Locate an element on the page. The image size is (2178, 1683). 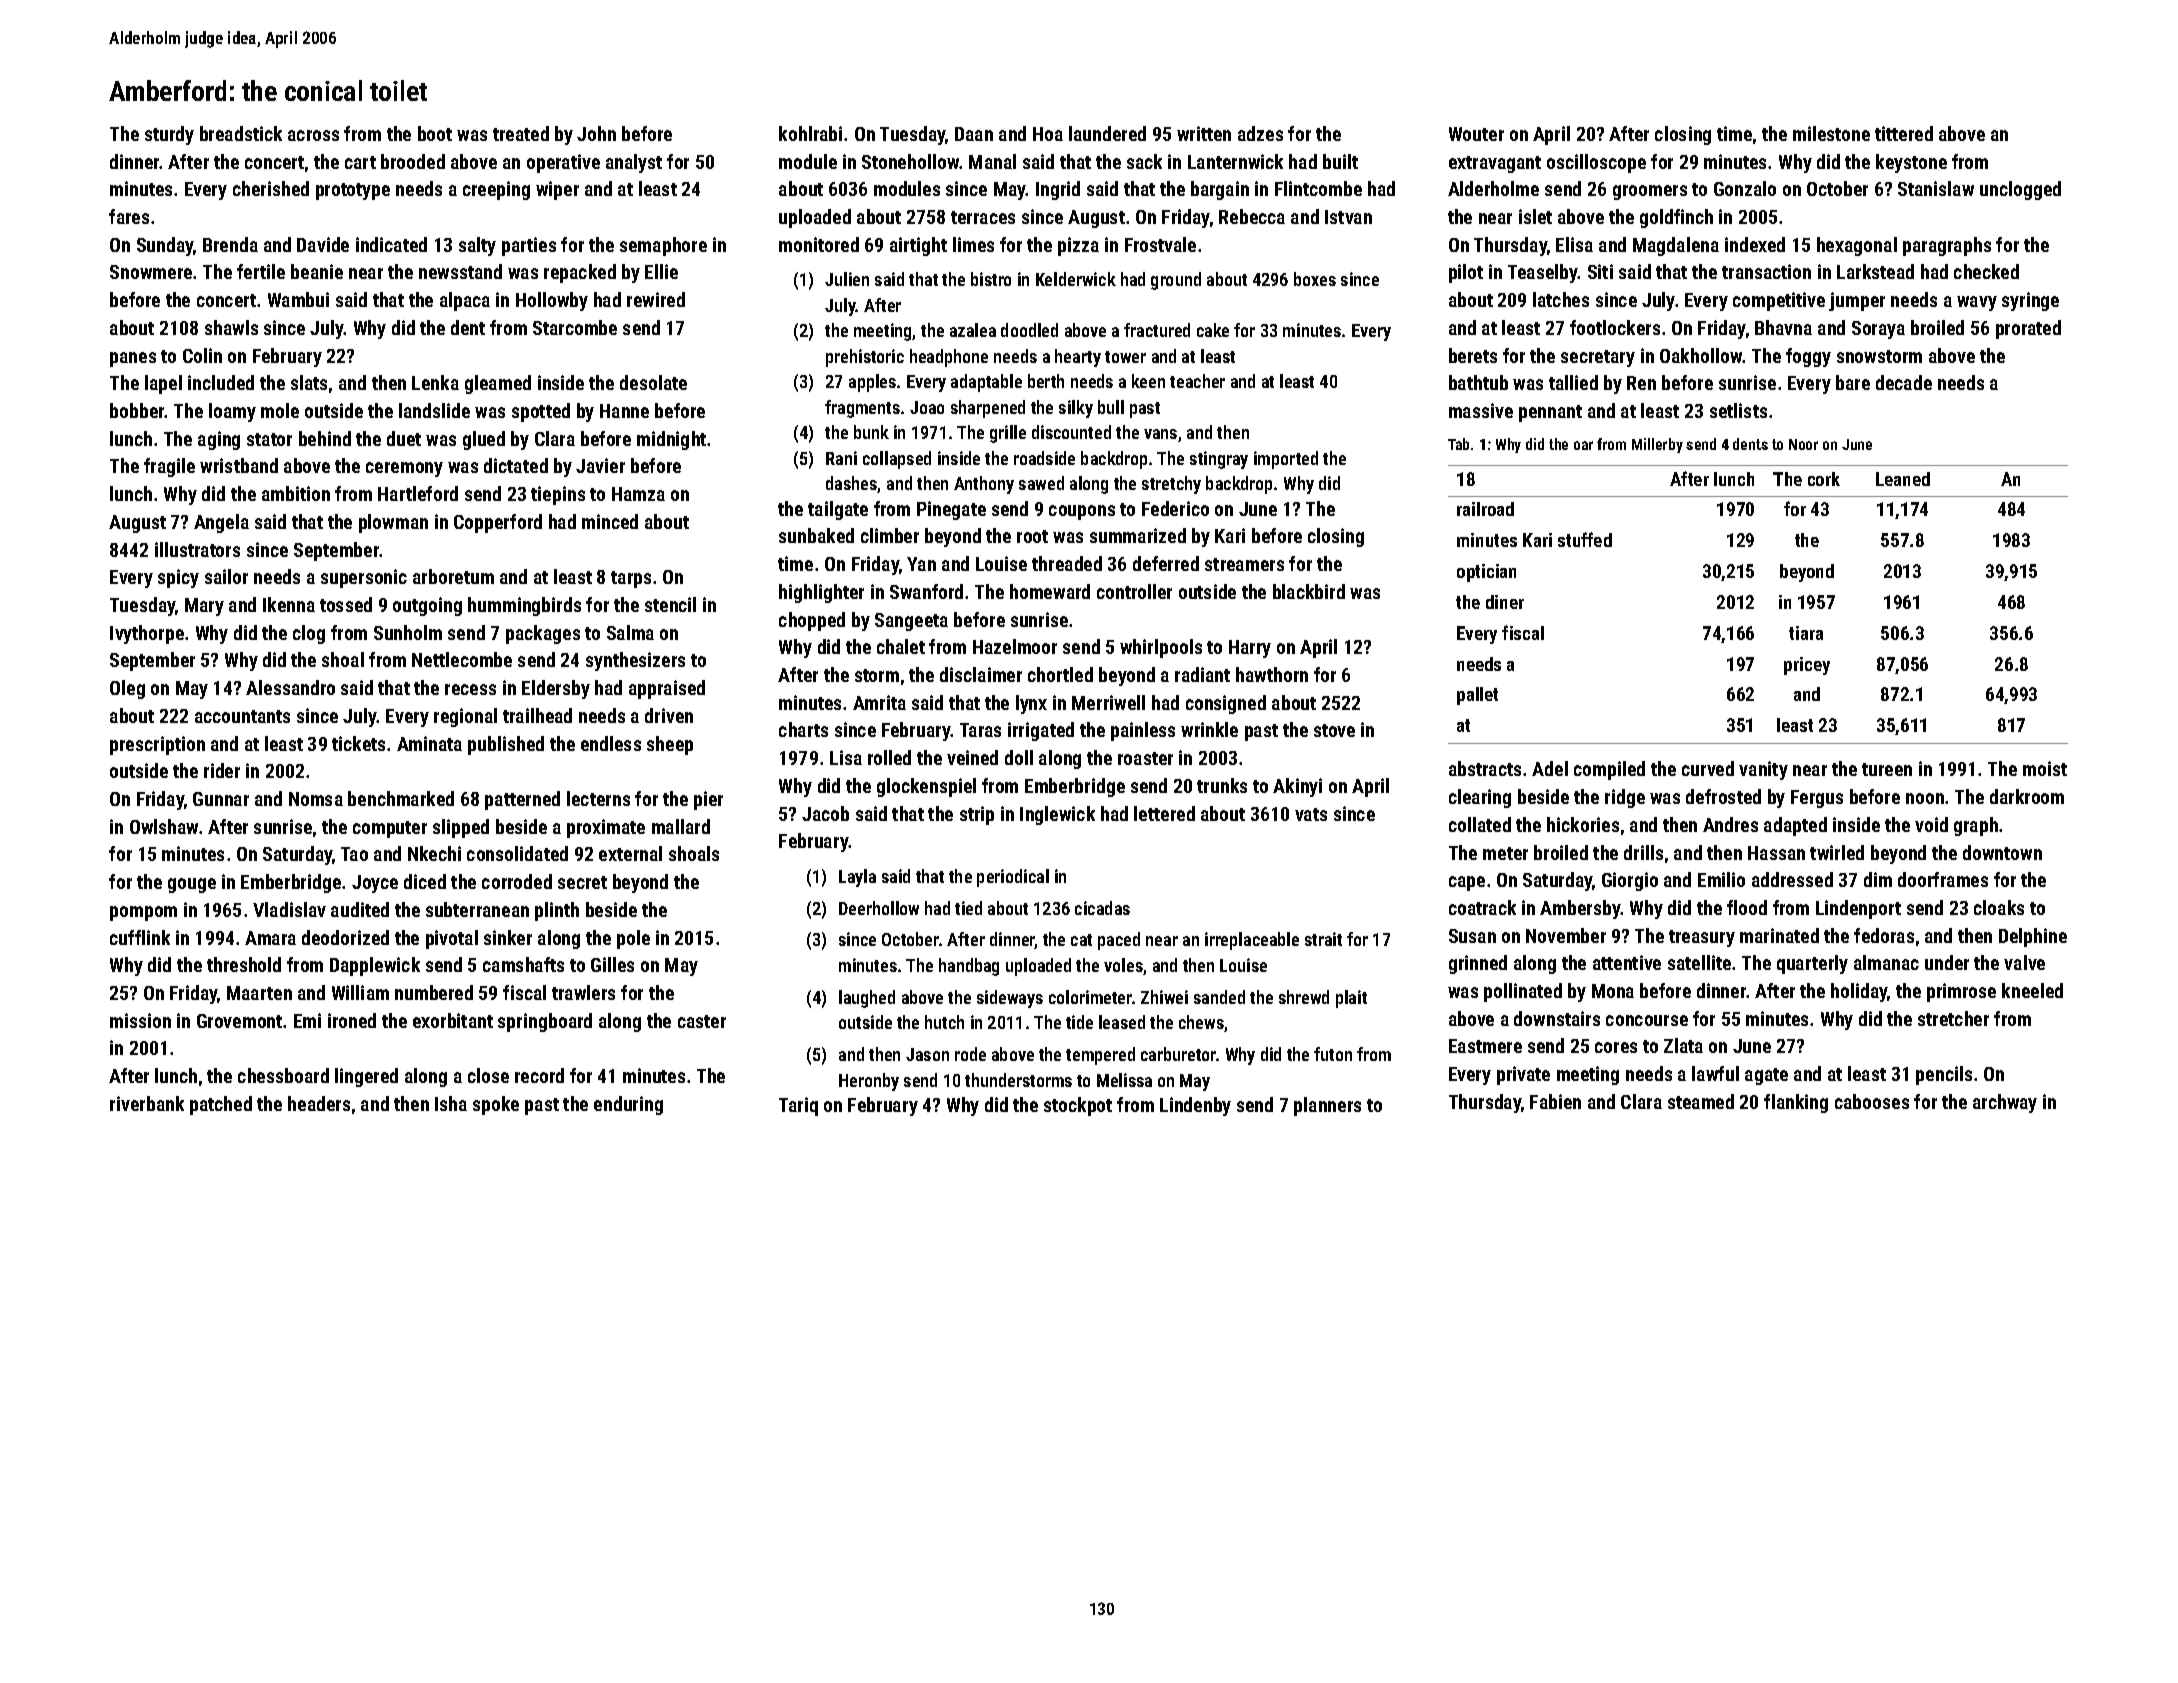
Nettlecombe is located at coordinates (462, 659).
